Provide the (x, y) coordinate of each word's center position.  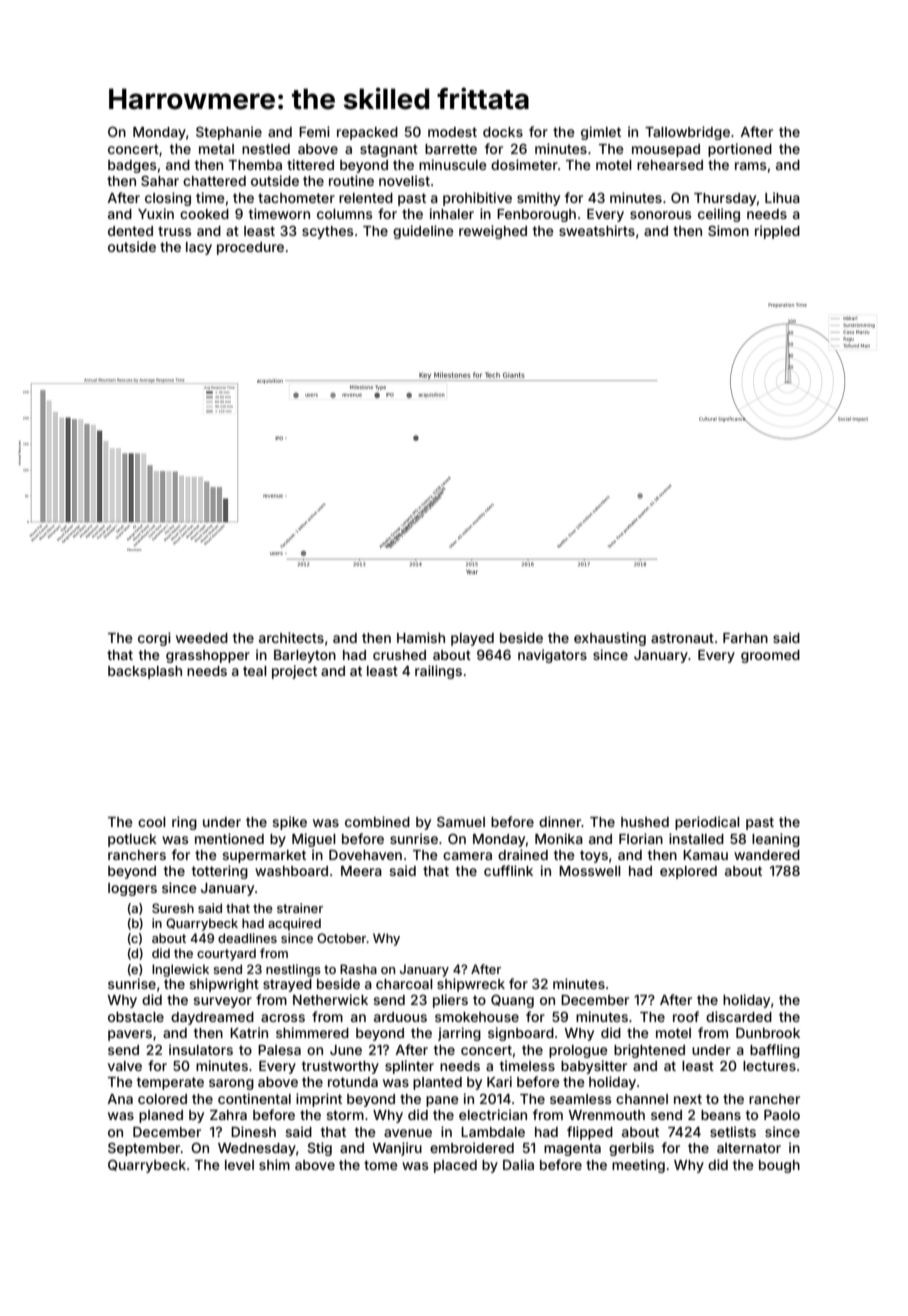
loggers (132, 889)
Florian (641, 838)
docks (503, 132)
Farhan (745, 638)
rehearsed (670, 165)
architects (291, 637)
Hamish (421, 637)
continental (254, 1098)
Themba (255, 165)
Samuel (461, 822)
